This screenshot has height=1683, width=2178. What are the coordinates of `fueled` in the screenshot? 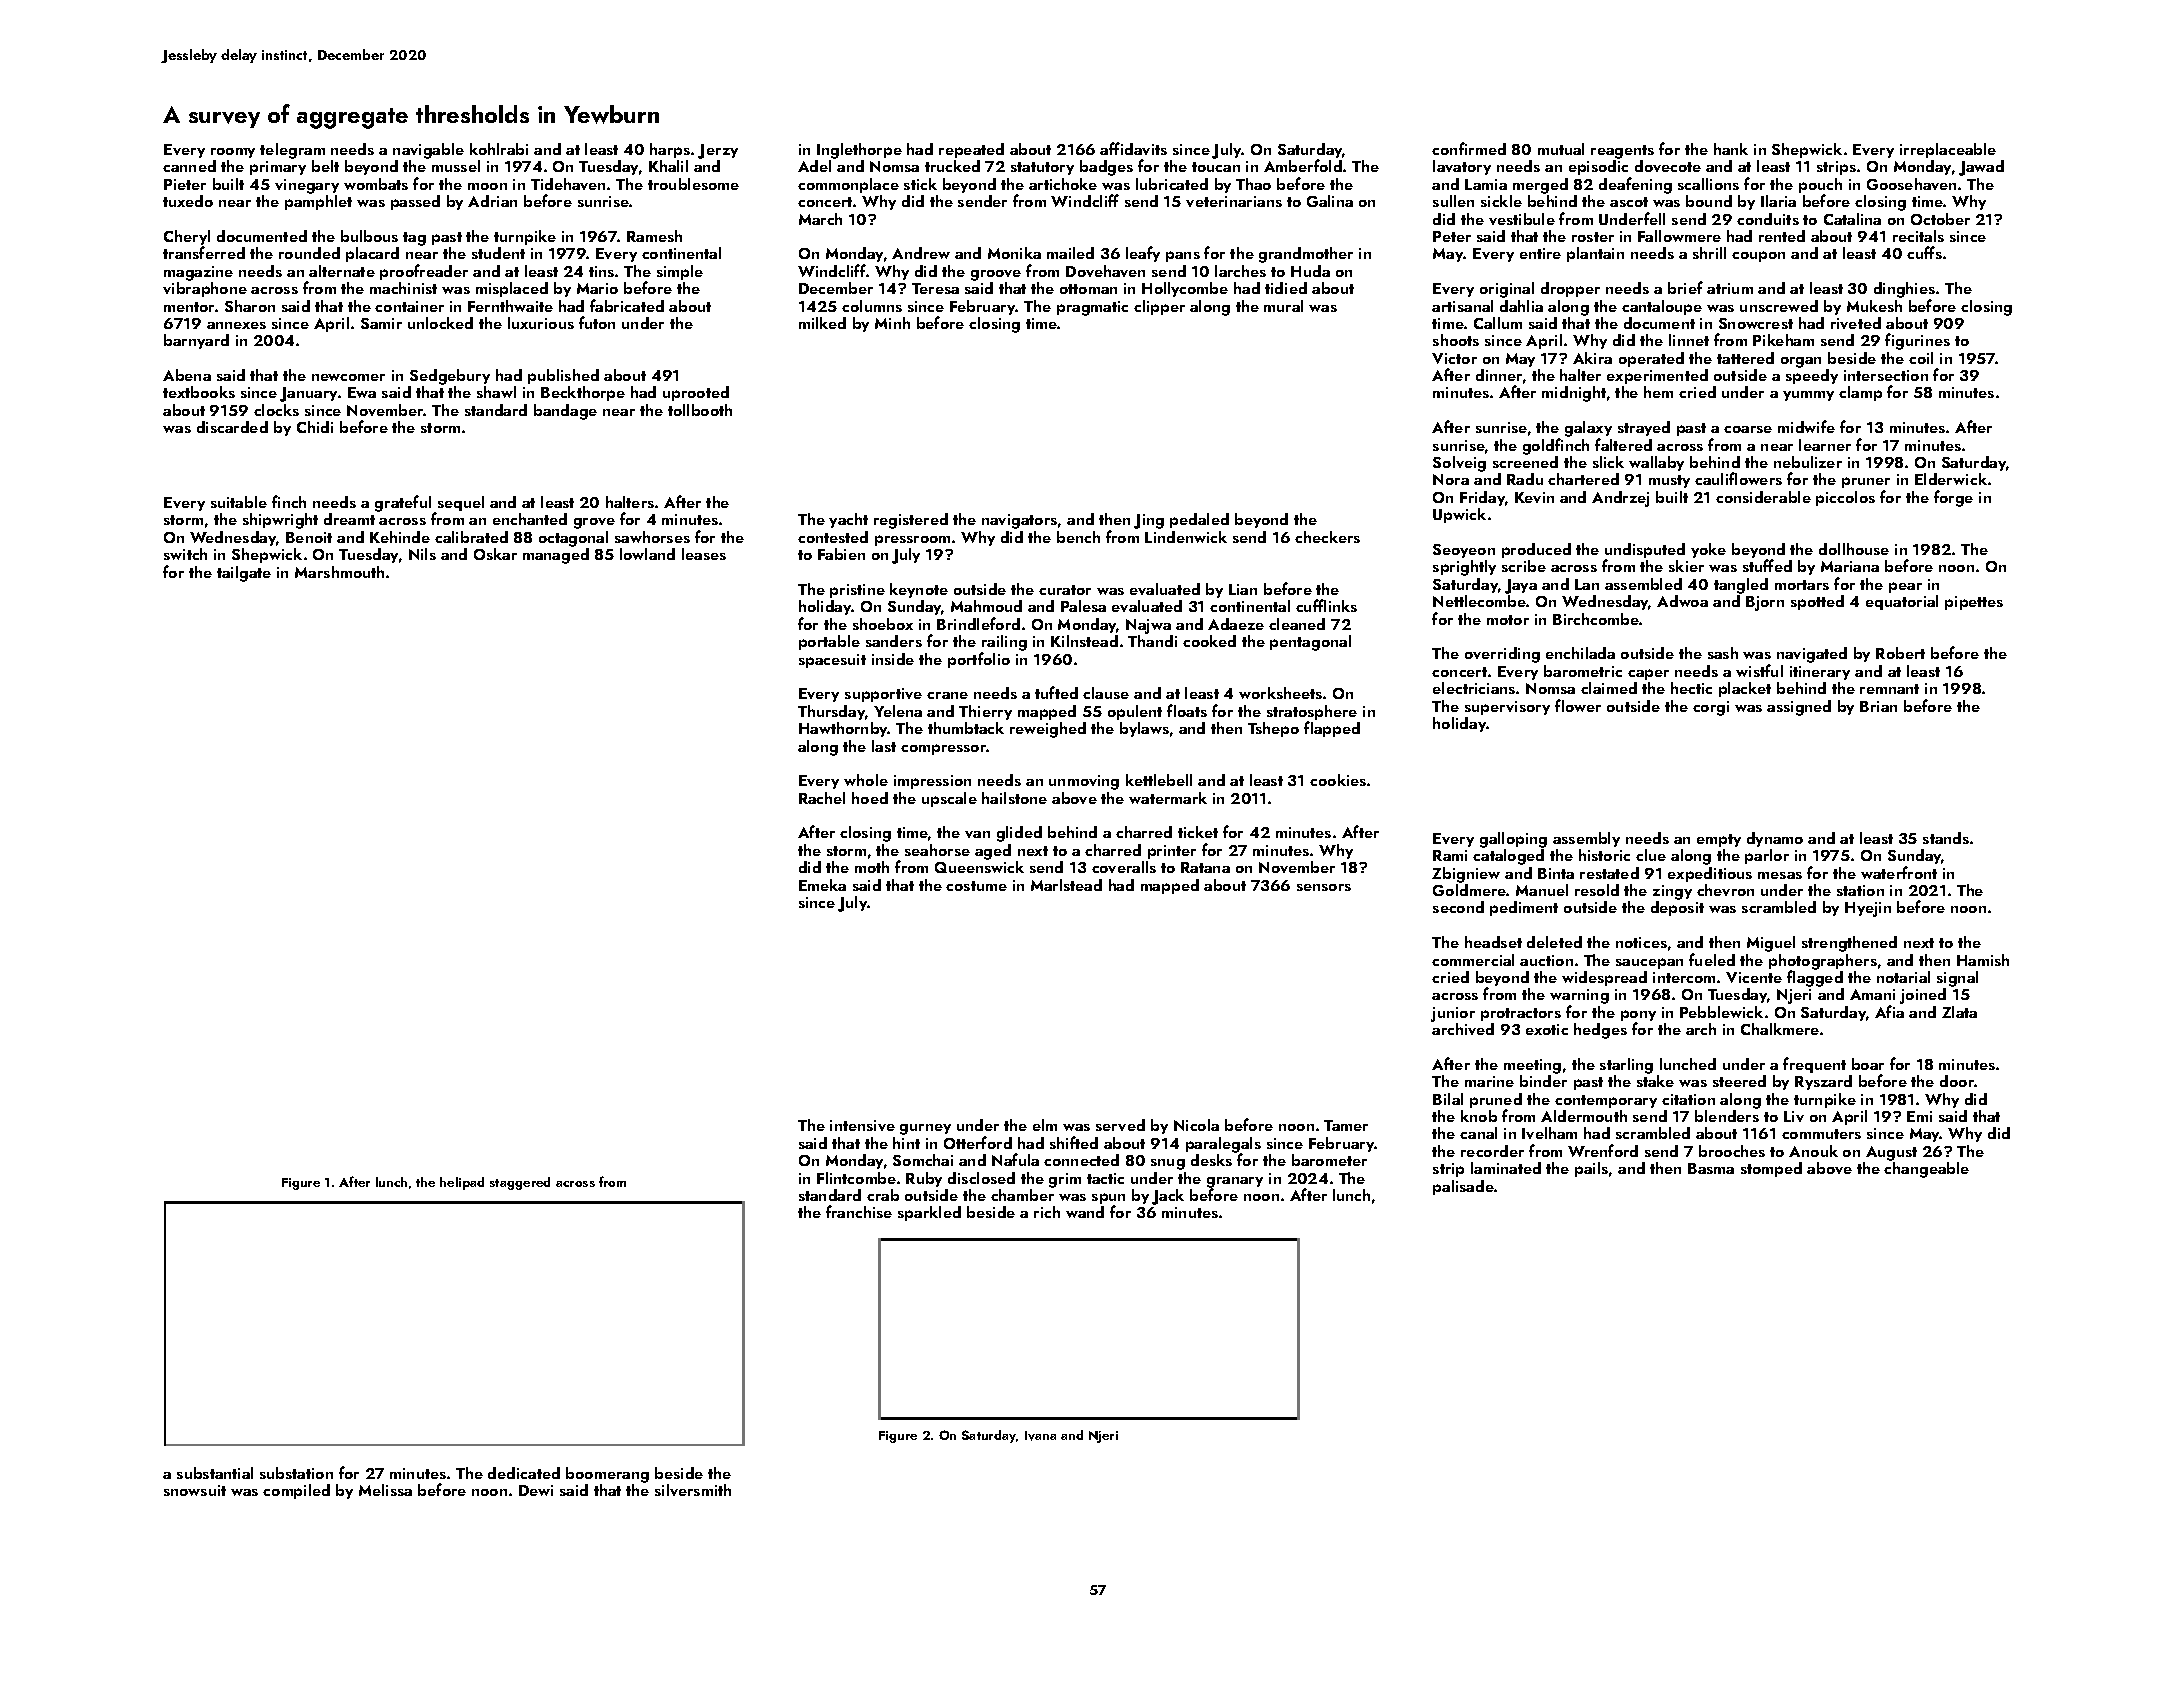 It's located at (1712, 959).
